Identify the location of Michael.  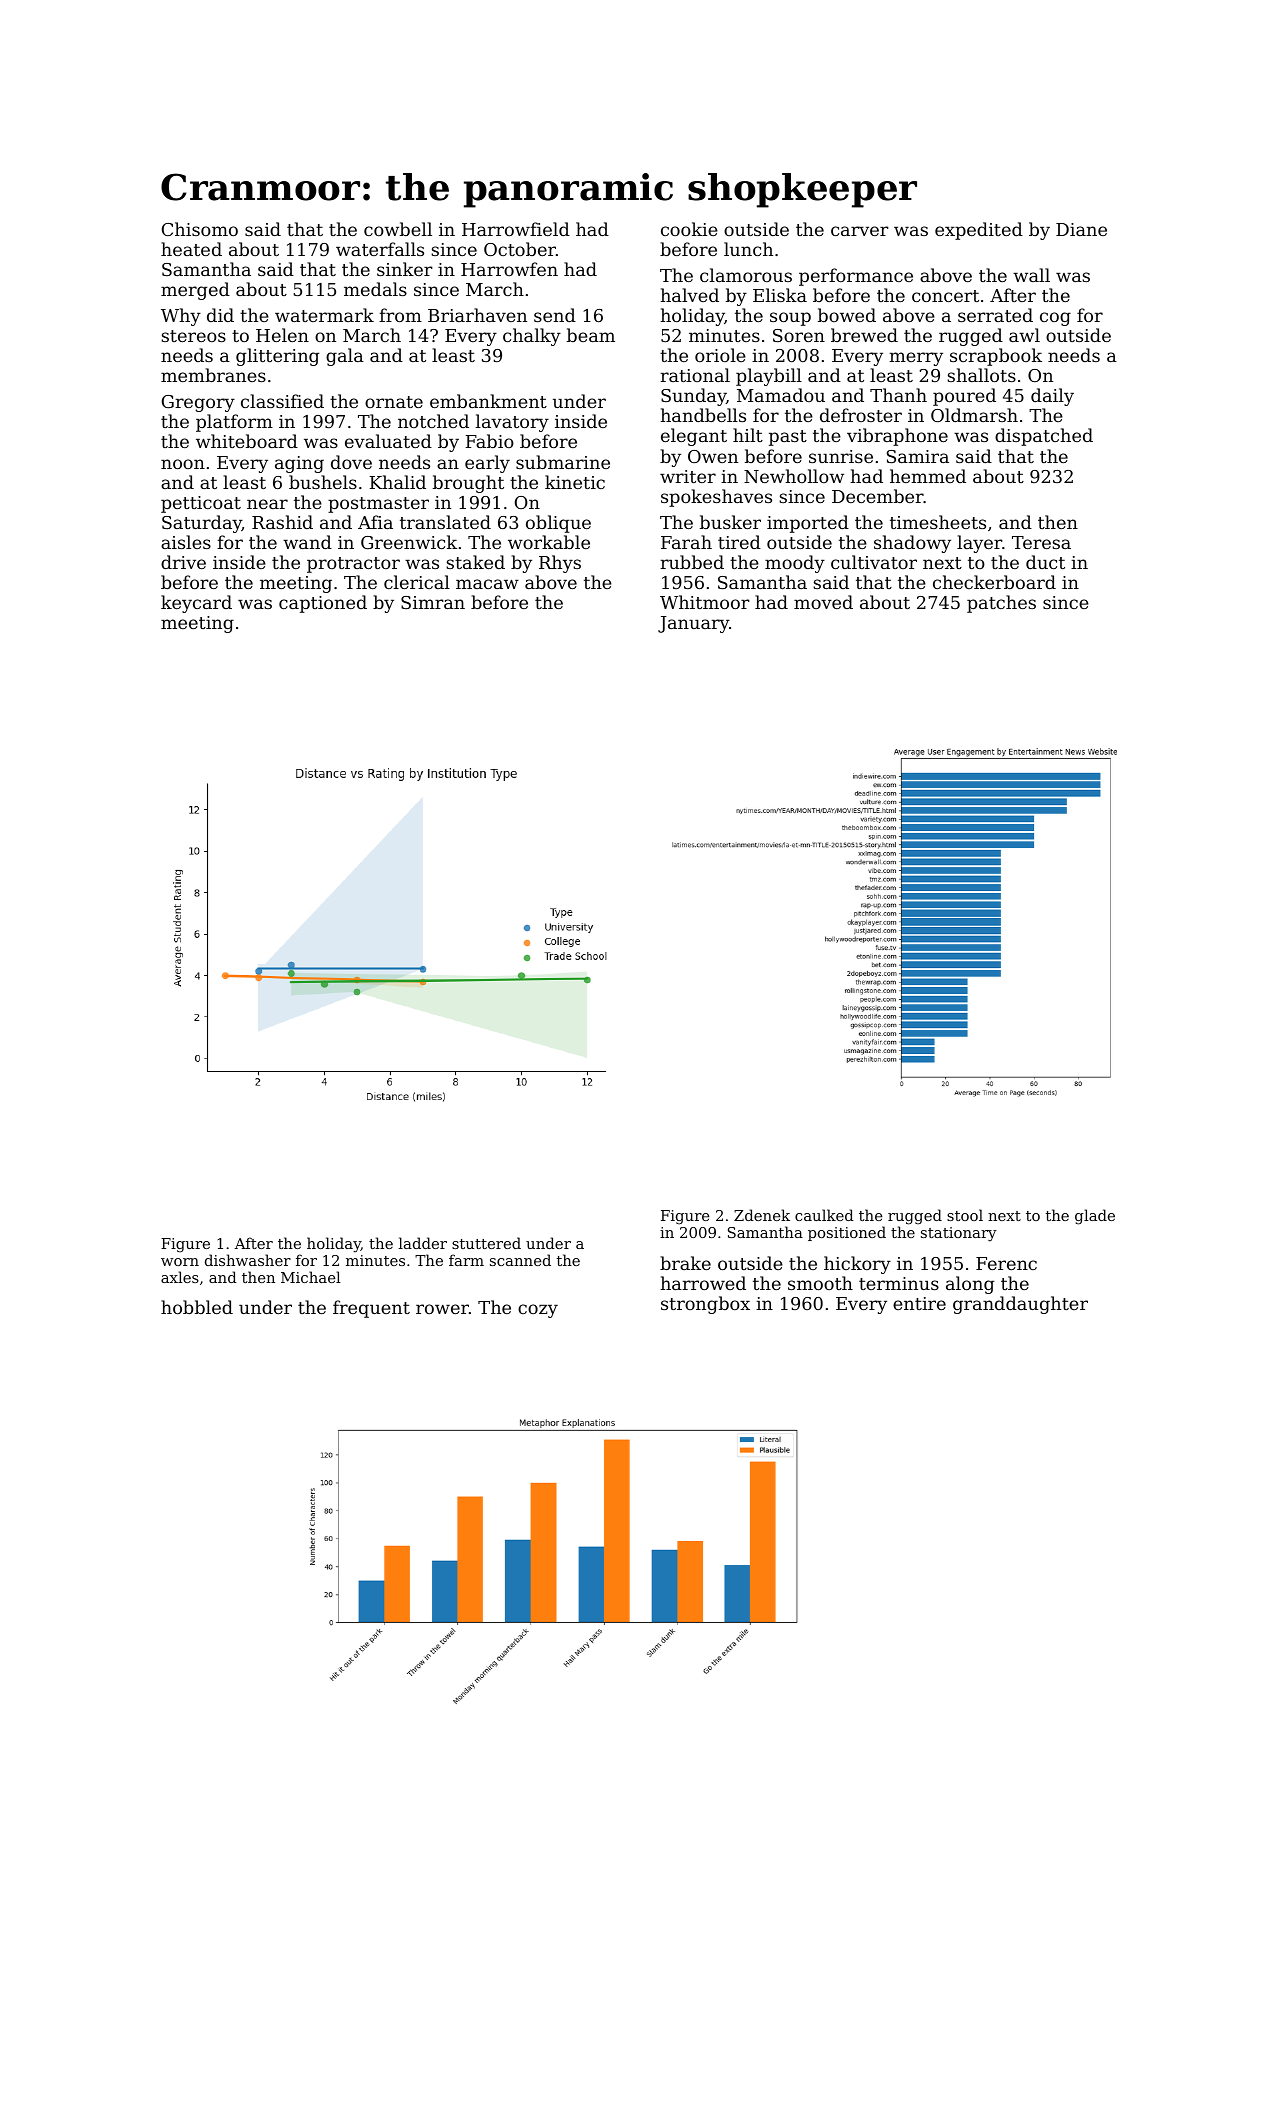
(311, 1277).
